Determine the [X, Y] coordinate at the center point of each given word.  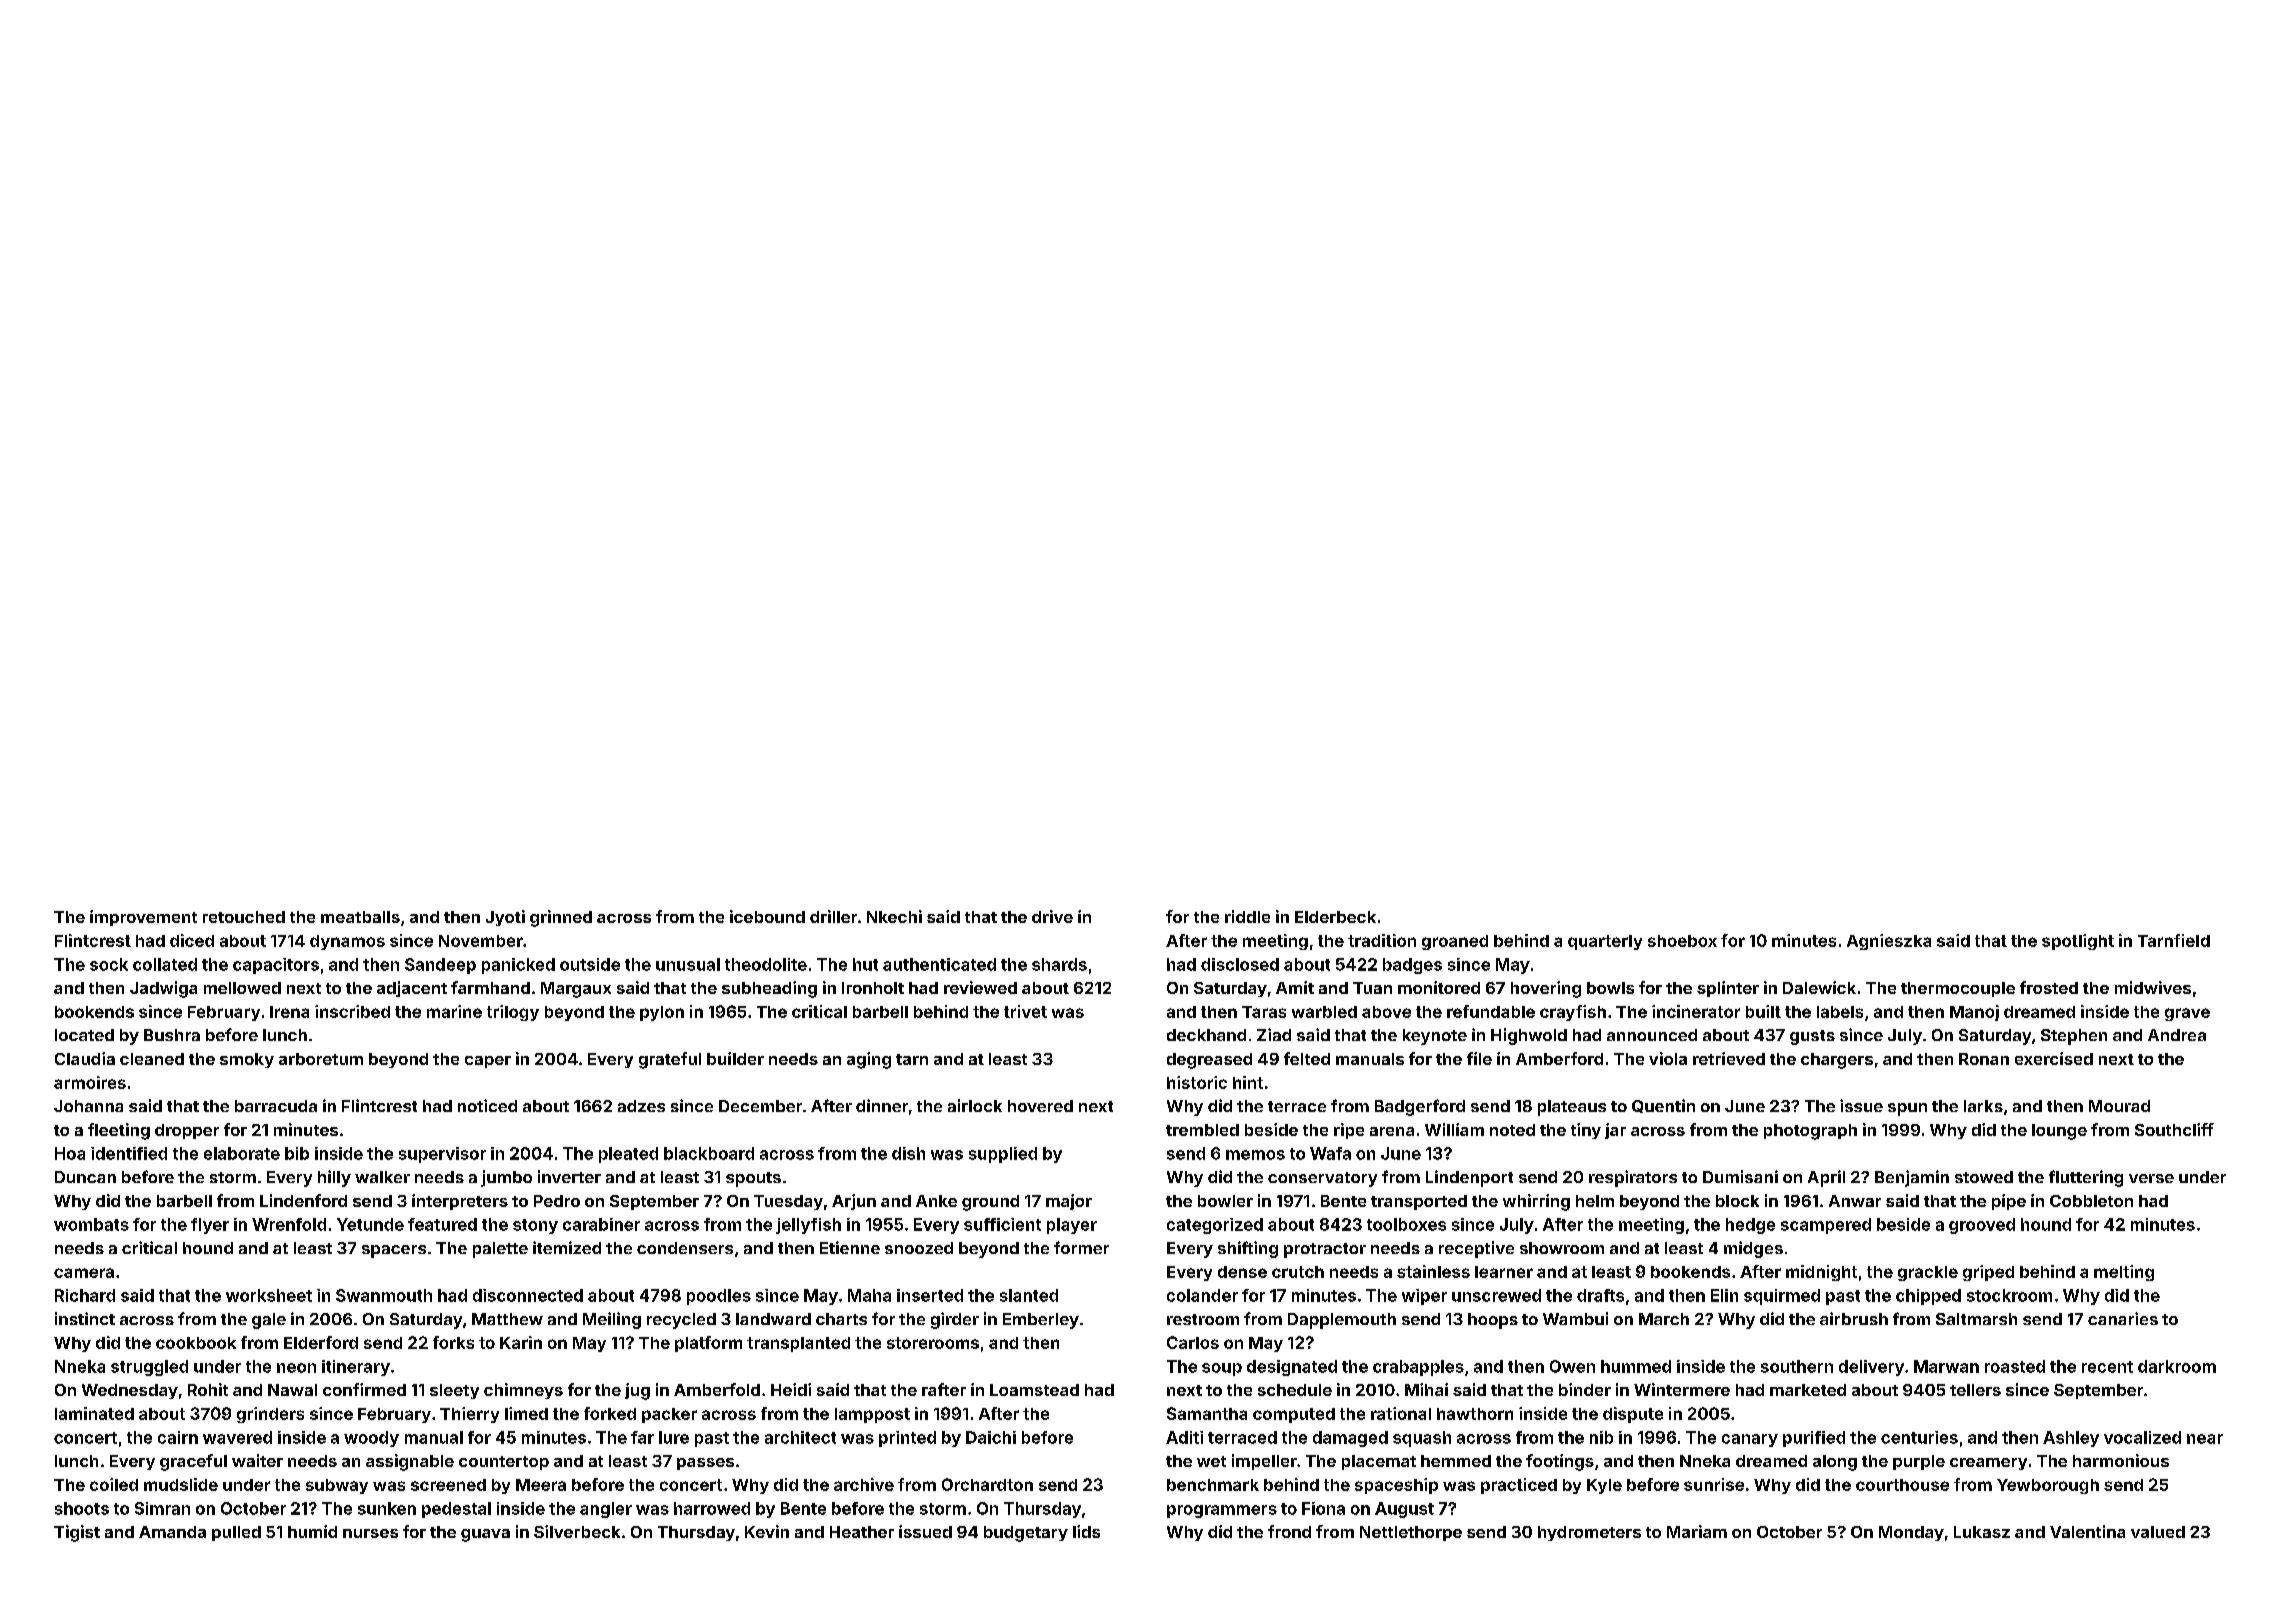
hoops [1493, 1321]
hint [1248, 1082]
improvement [143, 918]
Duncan [85, 1177]
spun [1907, 1109]
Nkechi [894, 916]
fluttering [2086, 1178]
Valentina [2087, 1531]
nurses [370, 1533]
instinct [85, 1318]
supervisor [442, 1155]
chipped [1928, 1297]
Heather [862, 1532]
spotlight [2078, 942]
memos [1255, 1155]
